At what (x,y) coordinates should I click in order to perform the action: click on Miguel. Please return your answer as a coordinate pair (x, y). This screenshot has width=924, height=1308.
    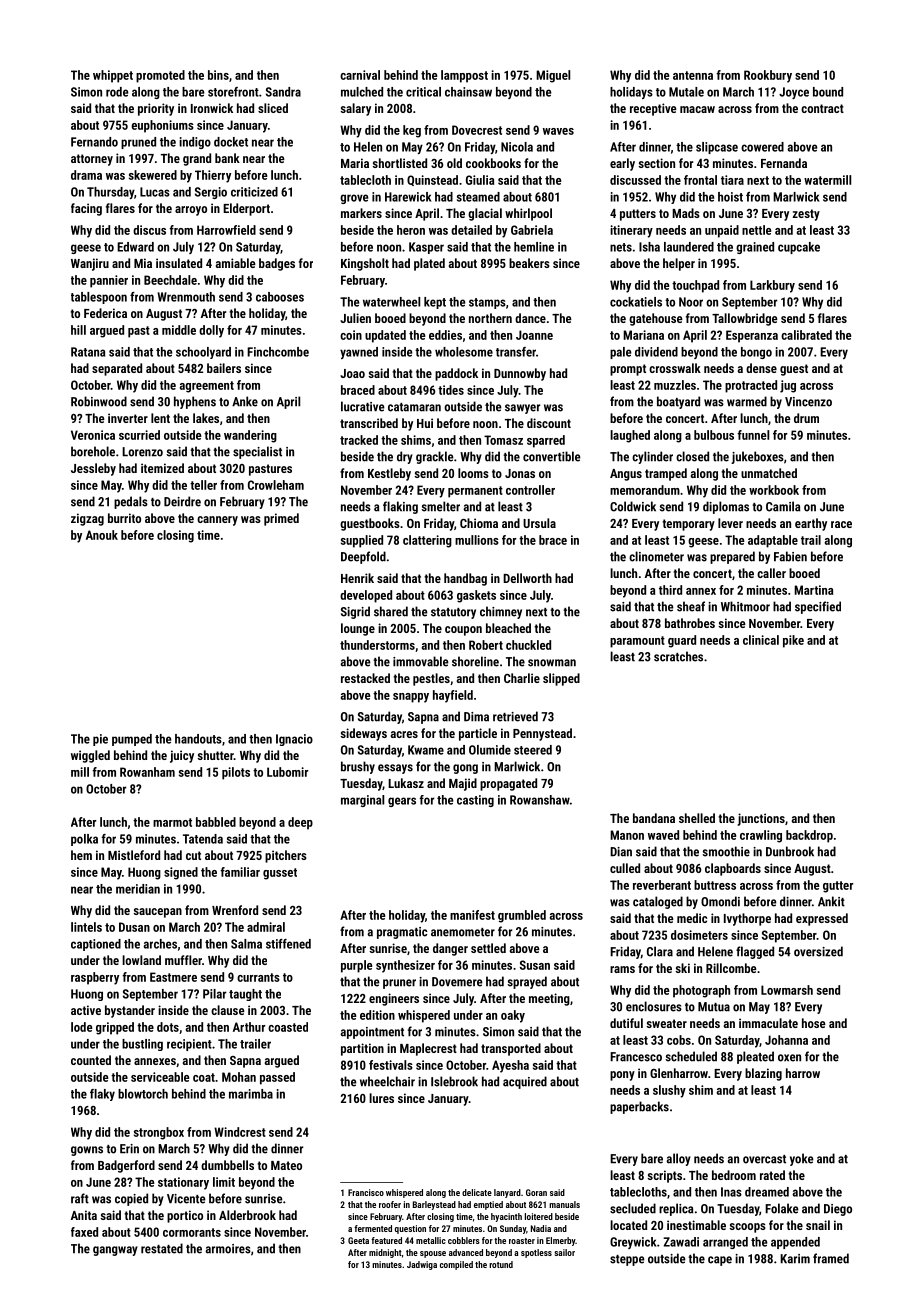
    Looking at the image, I should click on (553, 76).
